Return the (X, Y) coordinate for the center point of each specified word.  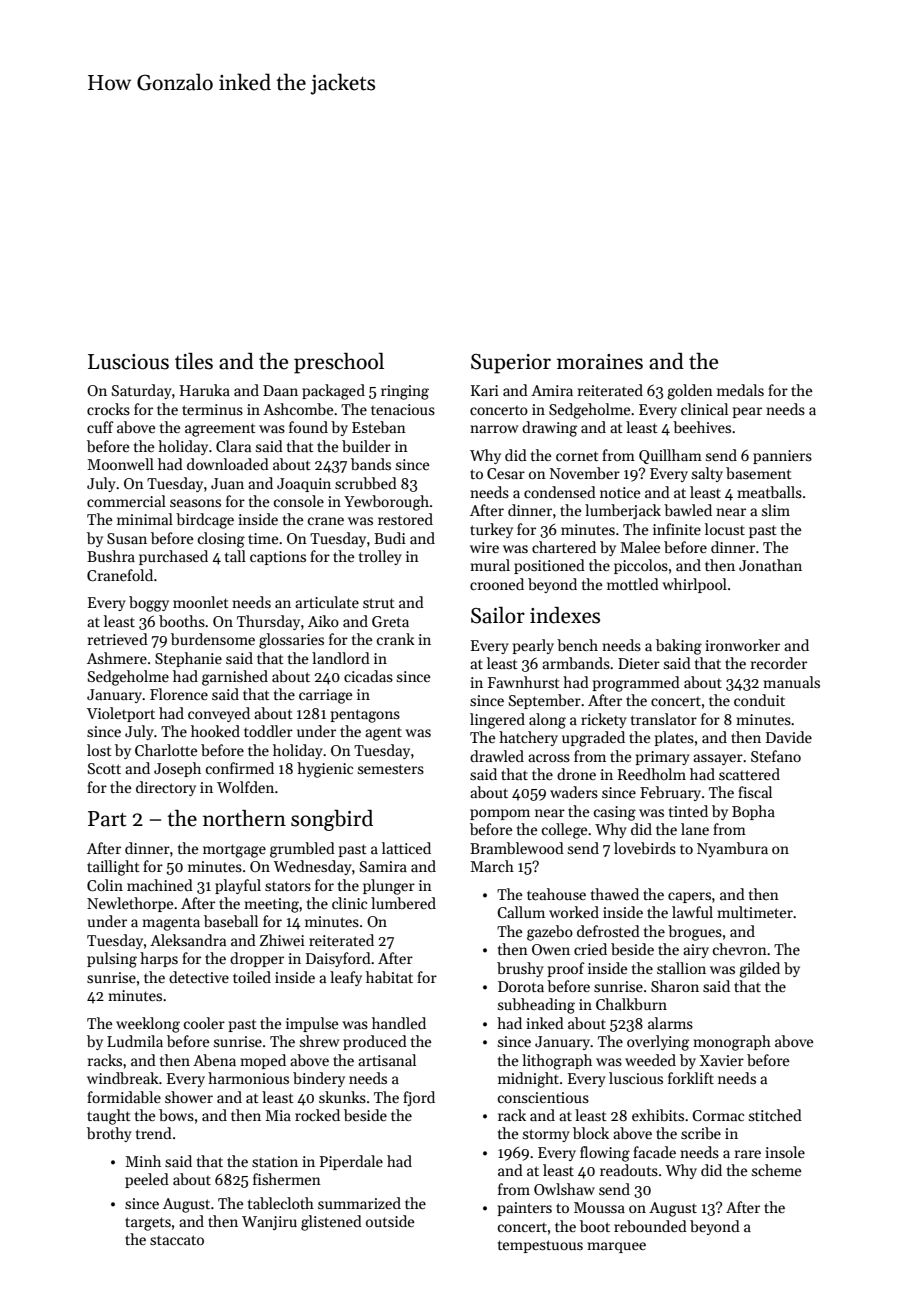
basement (759, 473)
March (492, 866)
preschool (339, 363)
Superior (511, 364)
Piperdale (351, 1162)
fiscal (755, 792)
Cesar (506, 473)
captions (278, 558)
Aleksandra (188, 940)
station (275, 1161)
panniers (782, 457)
